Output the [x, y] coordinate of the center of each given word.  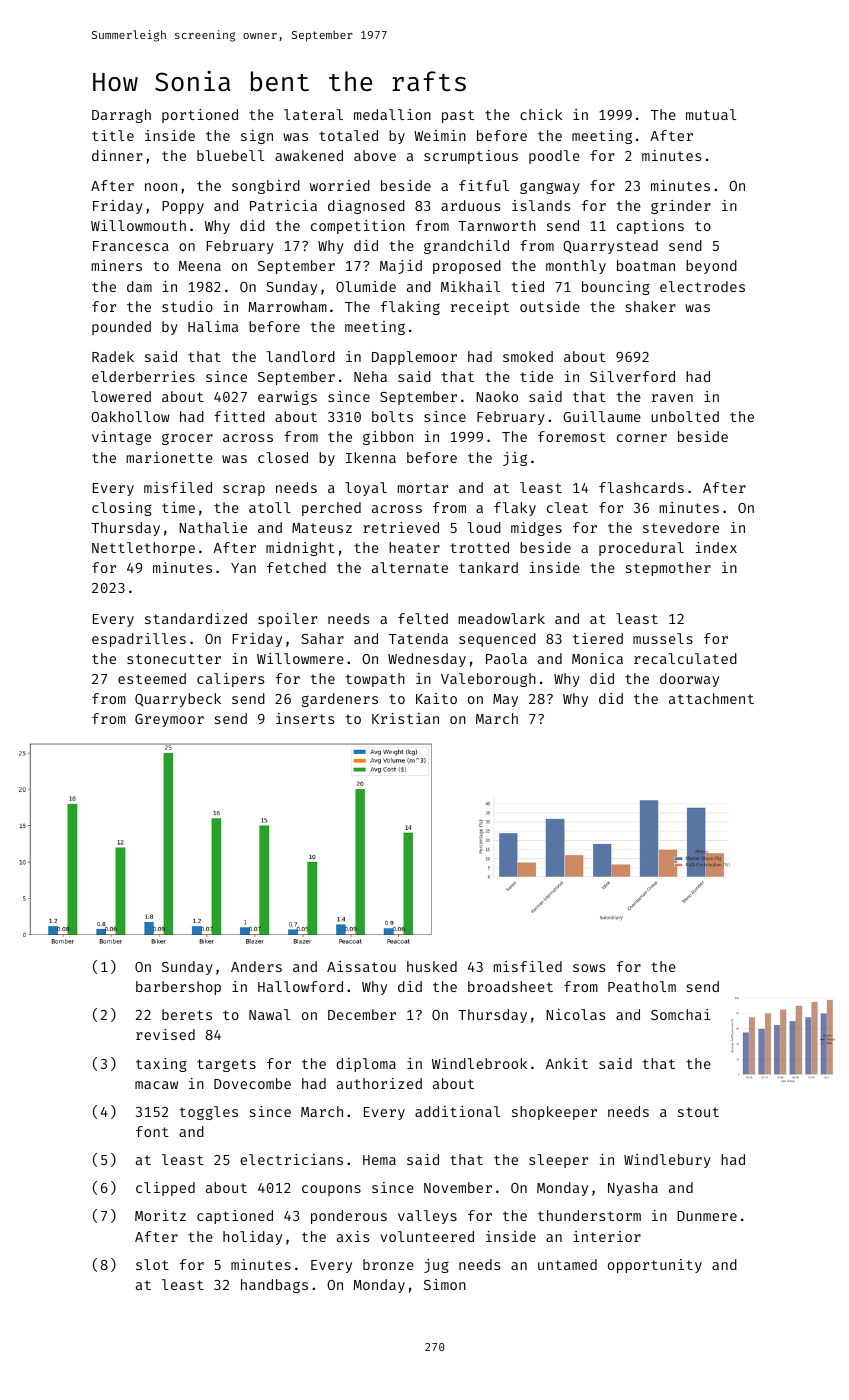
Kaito [436, 698]
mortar [422, 488]
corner [642, 438]
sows [589, 968]
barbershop [178, 988]
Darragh [121, 116]
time [178, 507]
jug [436, 1266]
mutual [711, 114]
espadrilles [139, 640]
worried [340, 185]
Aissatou [361, 966]
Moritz [160, 1215]
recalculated [685, 658]
